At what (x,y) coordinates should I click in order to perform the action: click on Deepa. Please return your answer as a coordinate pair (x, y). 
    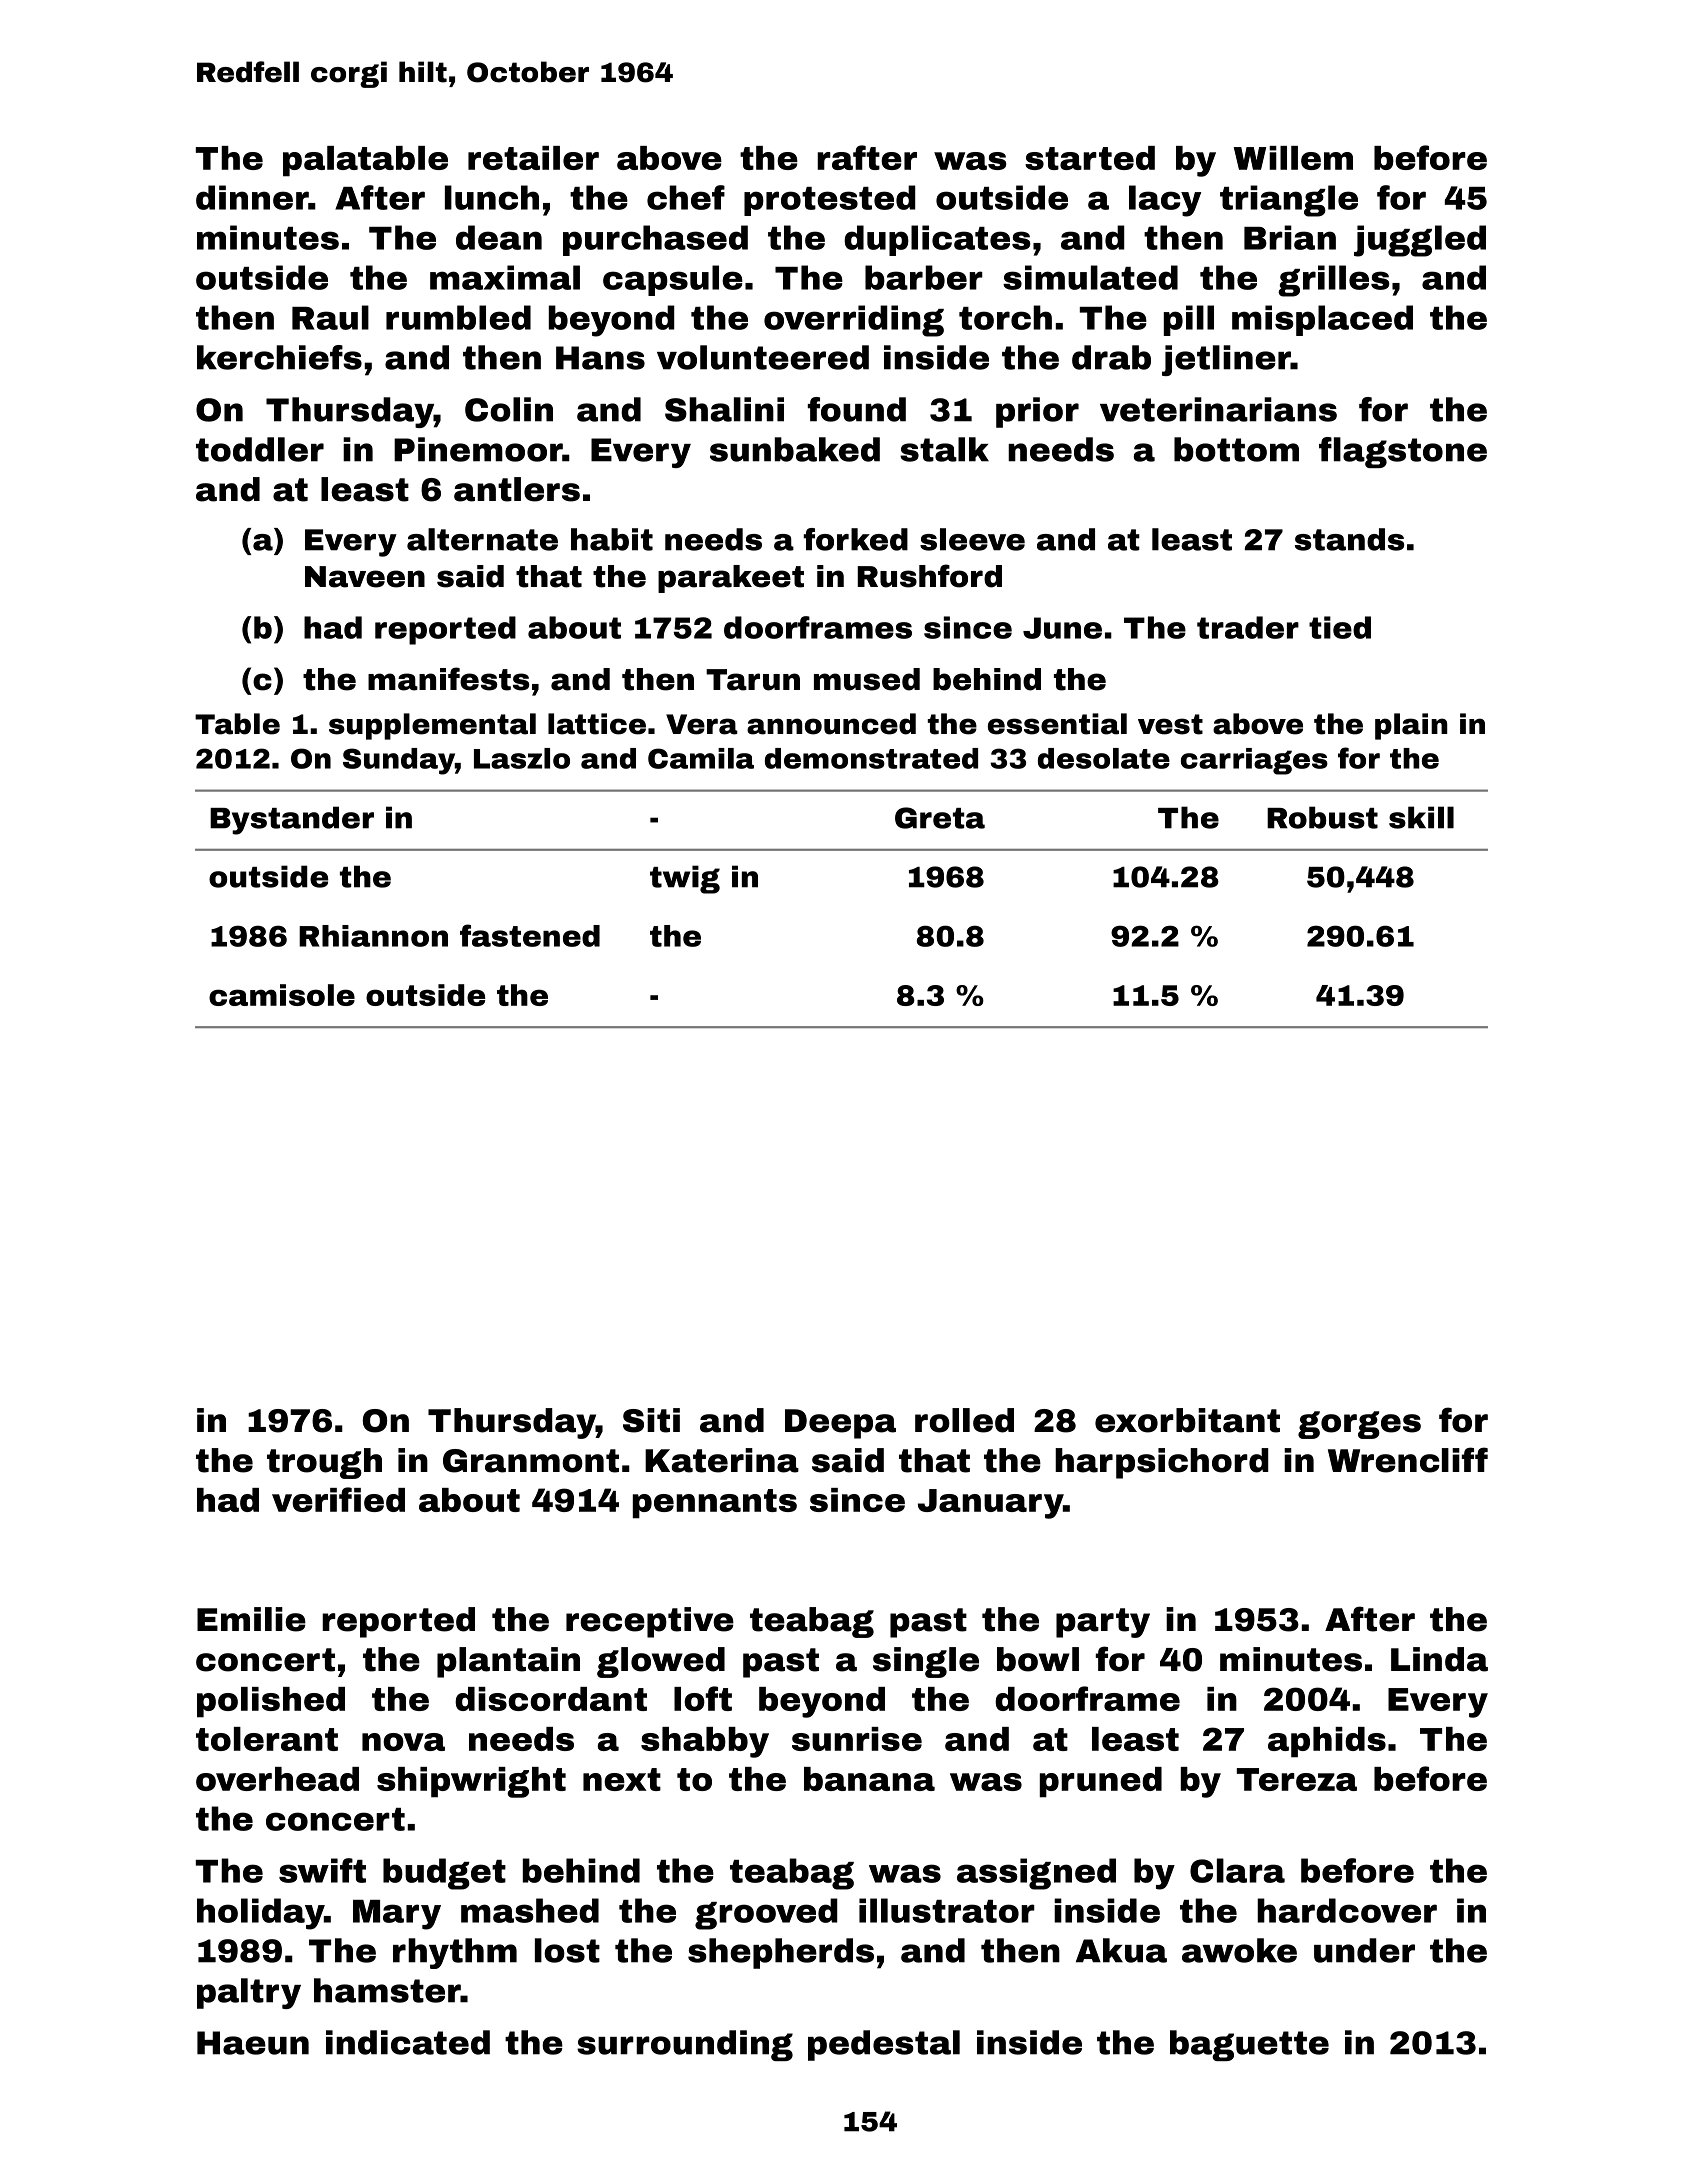
    Looking at the image, I should click on (840, 1424).
